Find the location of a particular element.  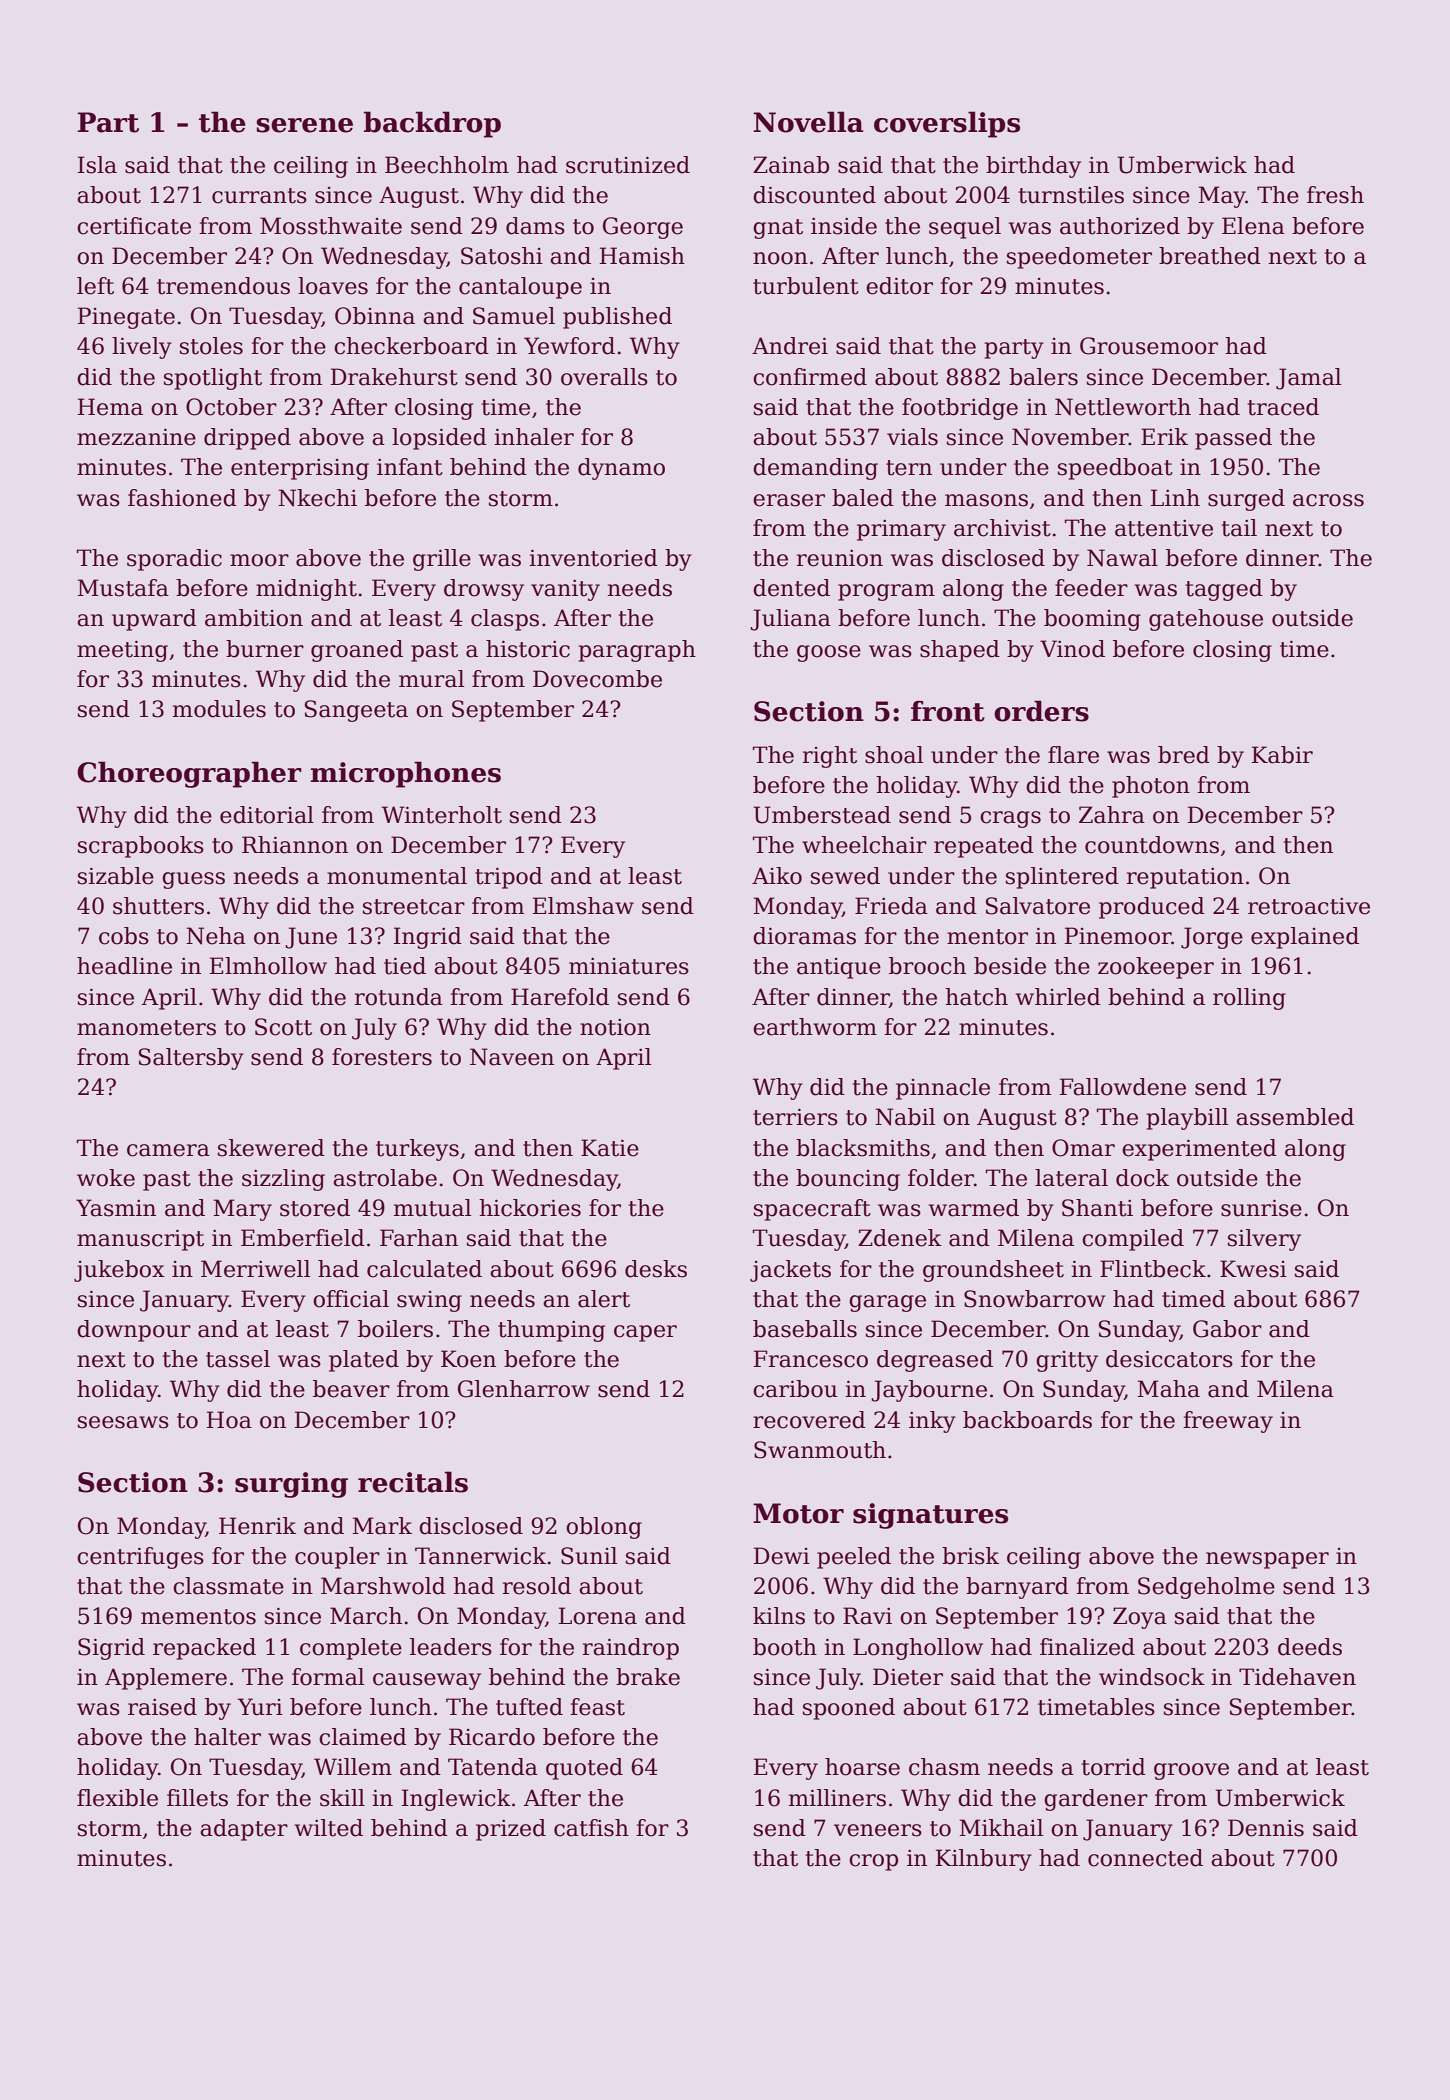

barnyard is located at coordinates (1017, 1588).
